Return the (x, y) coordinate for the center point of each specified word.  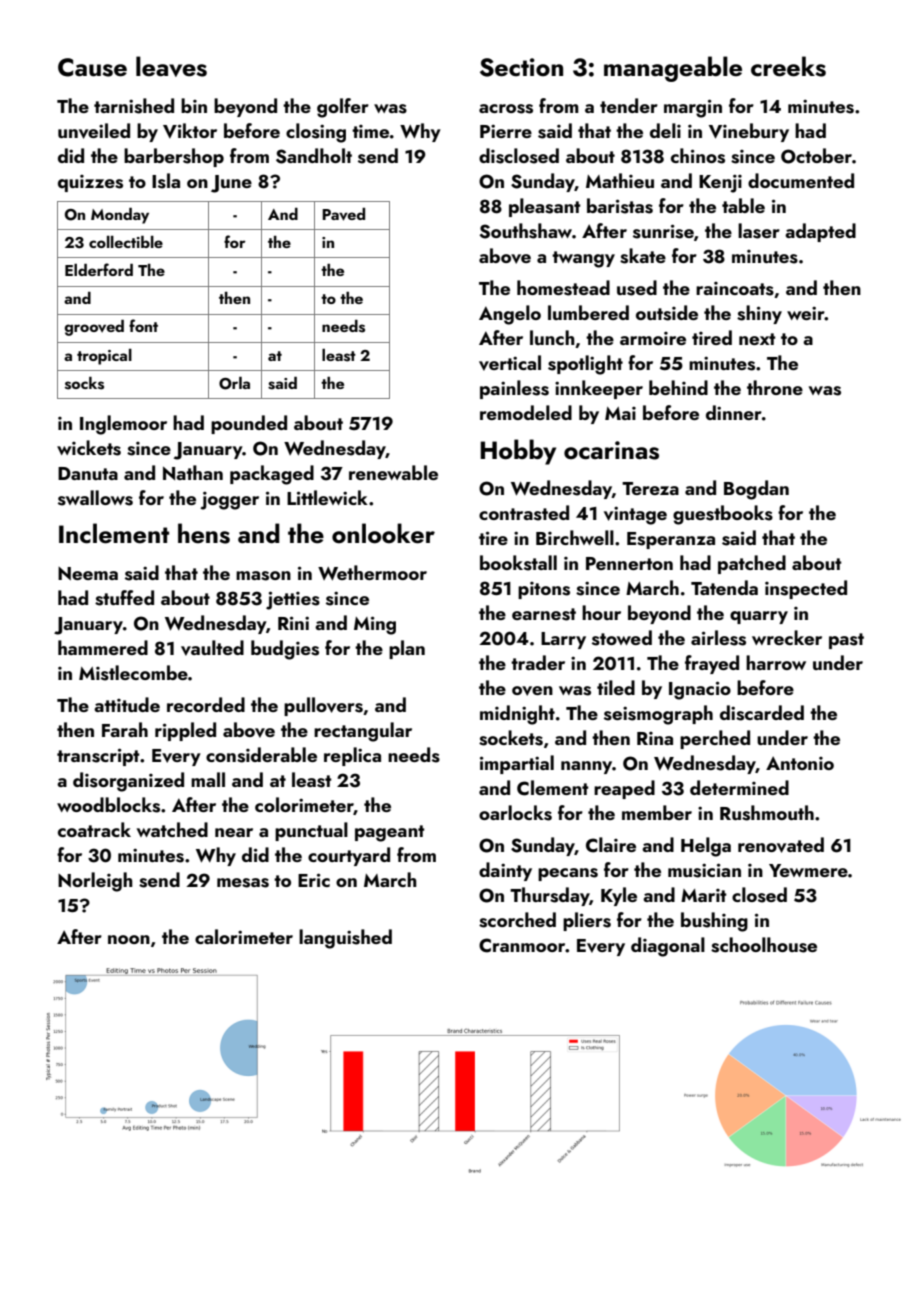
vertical (510, 363)
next (757, 339)
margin (693, 108)
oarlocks (515, 813)
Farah (125, 729)
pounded (249, 424)
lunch (552, 337)
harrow (776, 662)
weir (806, 313)
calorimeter (244, 936)
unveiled (94, 131)
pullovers (323, 706)
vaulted (212, 648)
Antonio (800, 763)
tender (629, 105)
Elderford (99, 269)
